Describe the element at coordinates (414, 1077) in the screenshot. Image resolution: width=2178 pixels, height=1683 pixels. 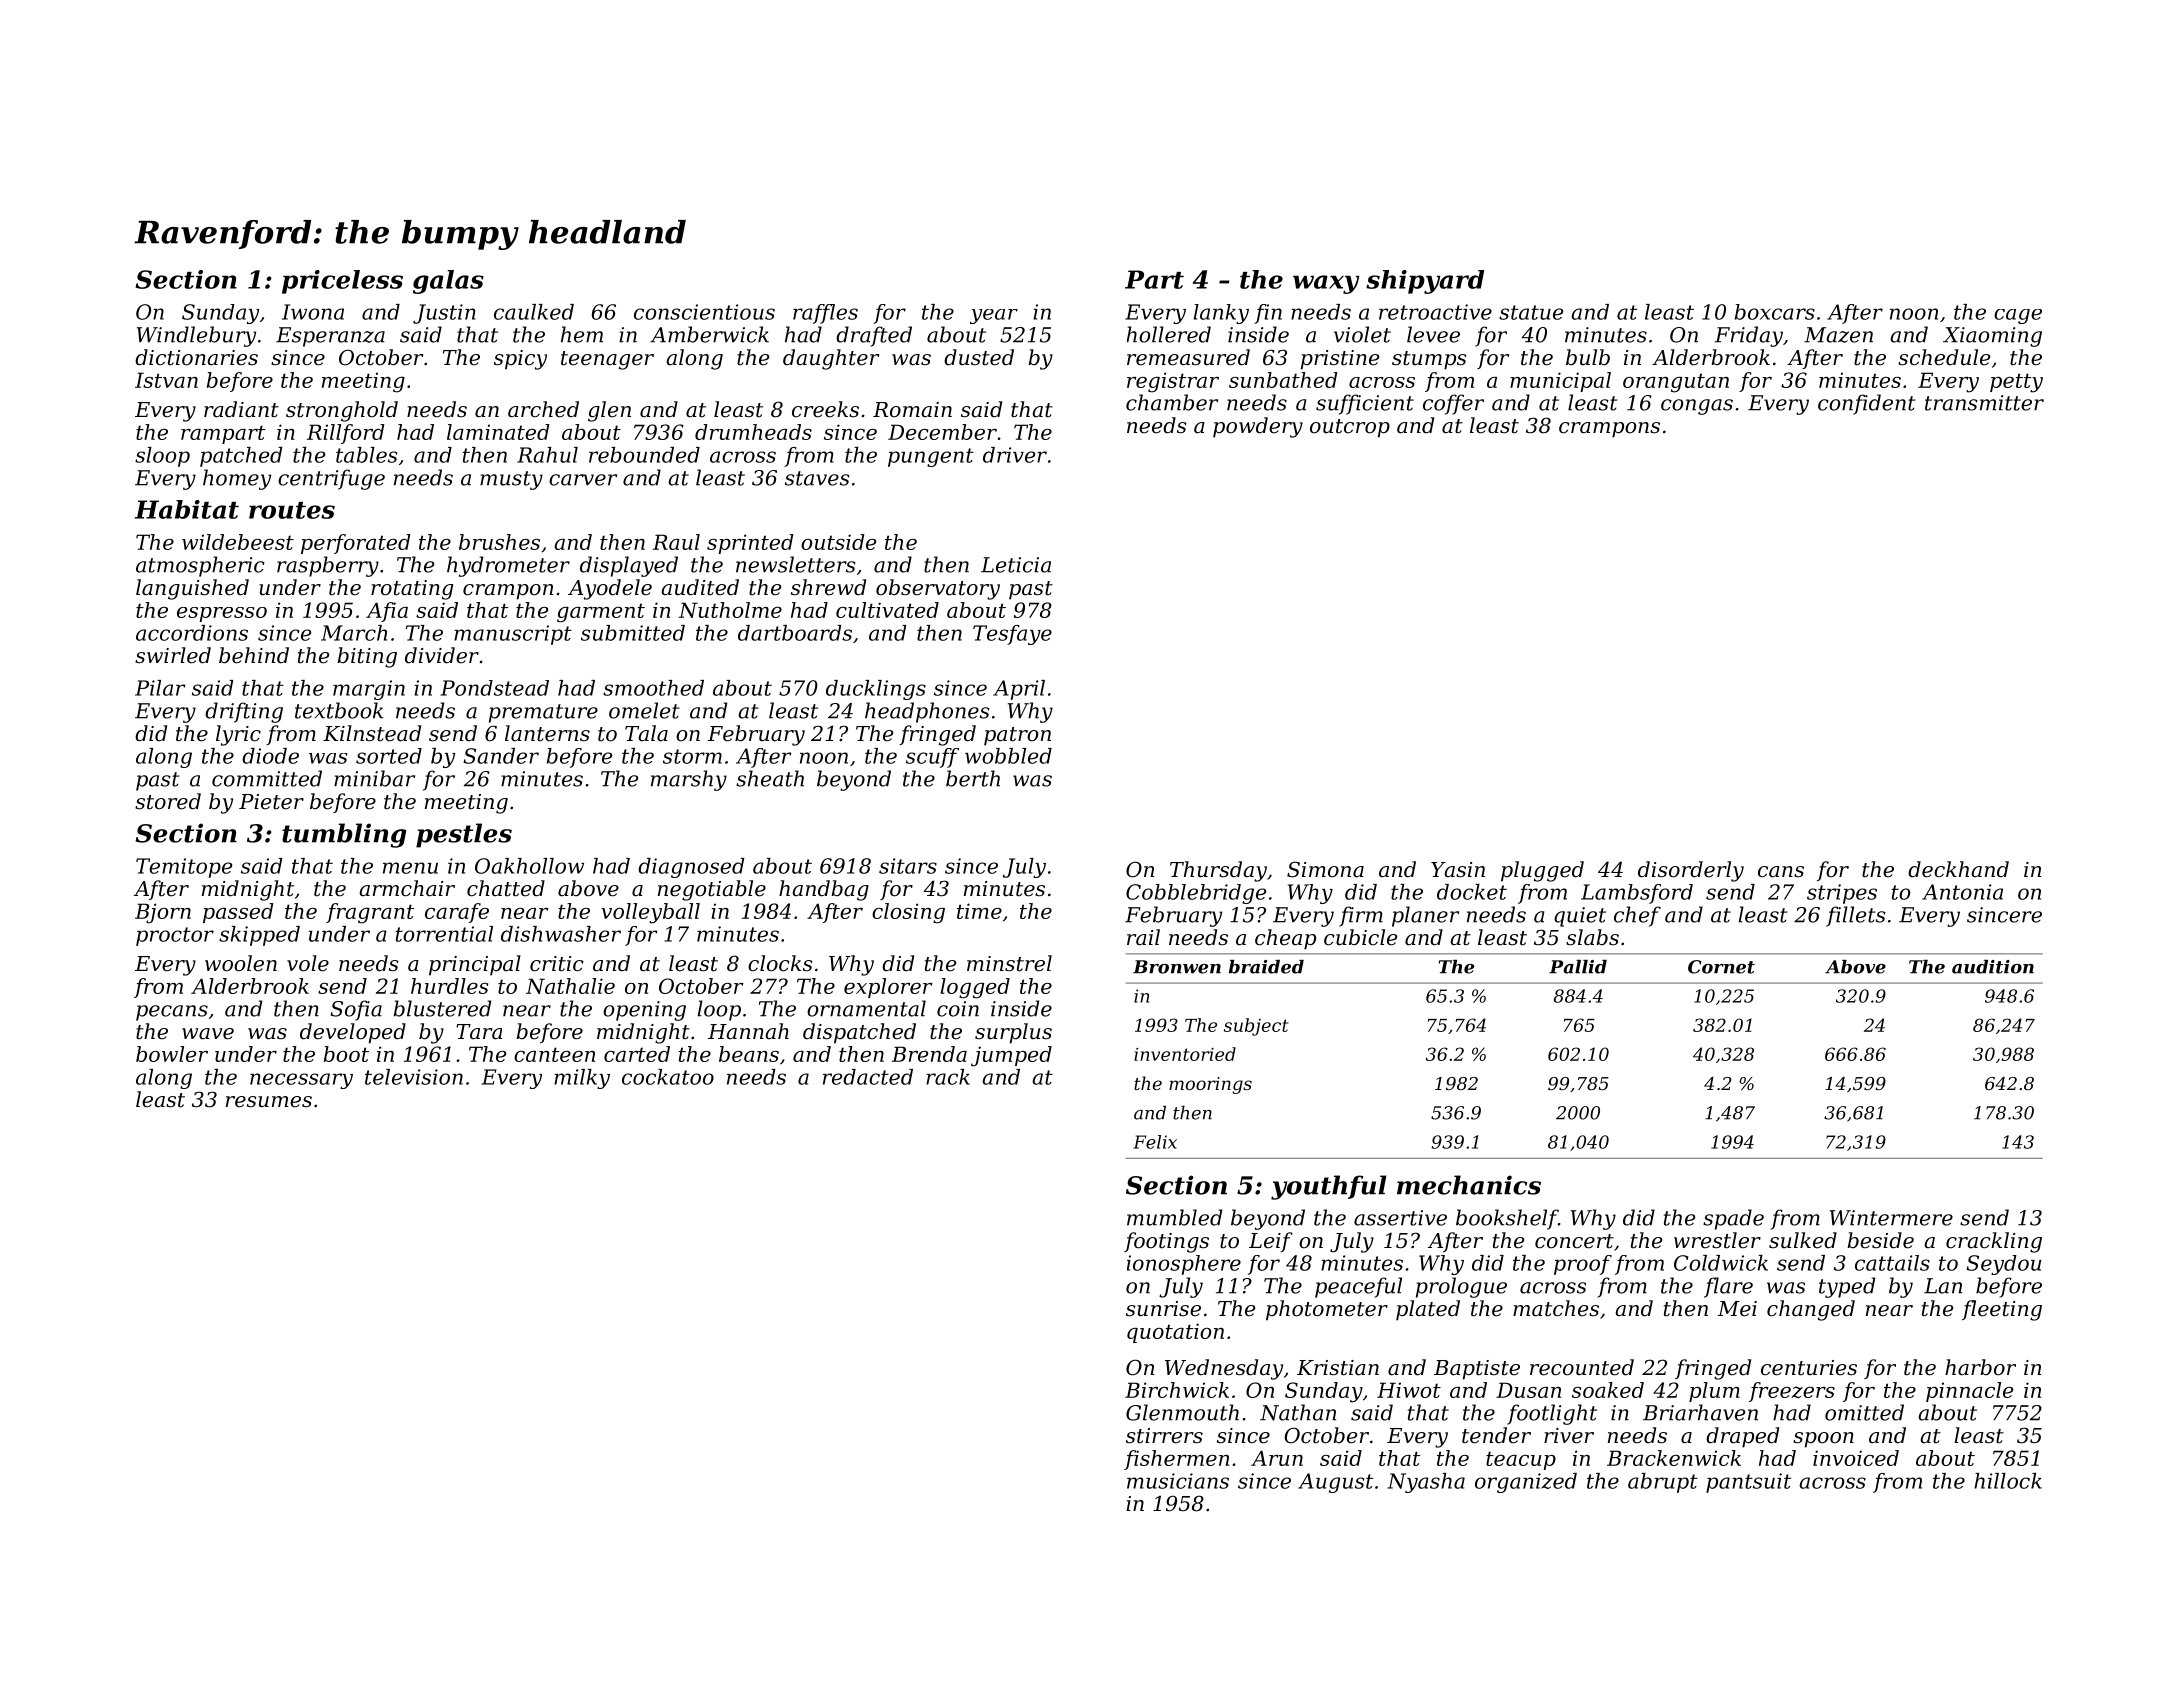
I see `television` at that location.
